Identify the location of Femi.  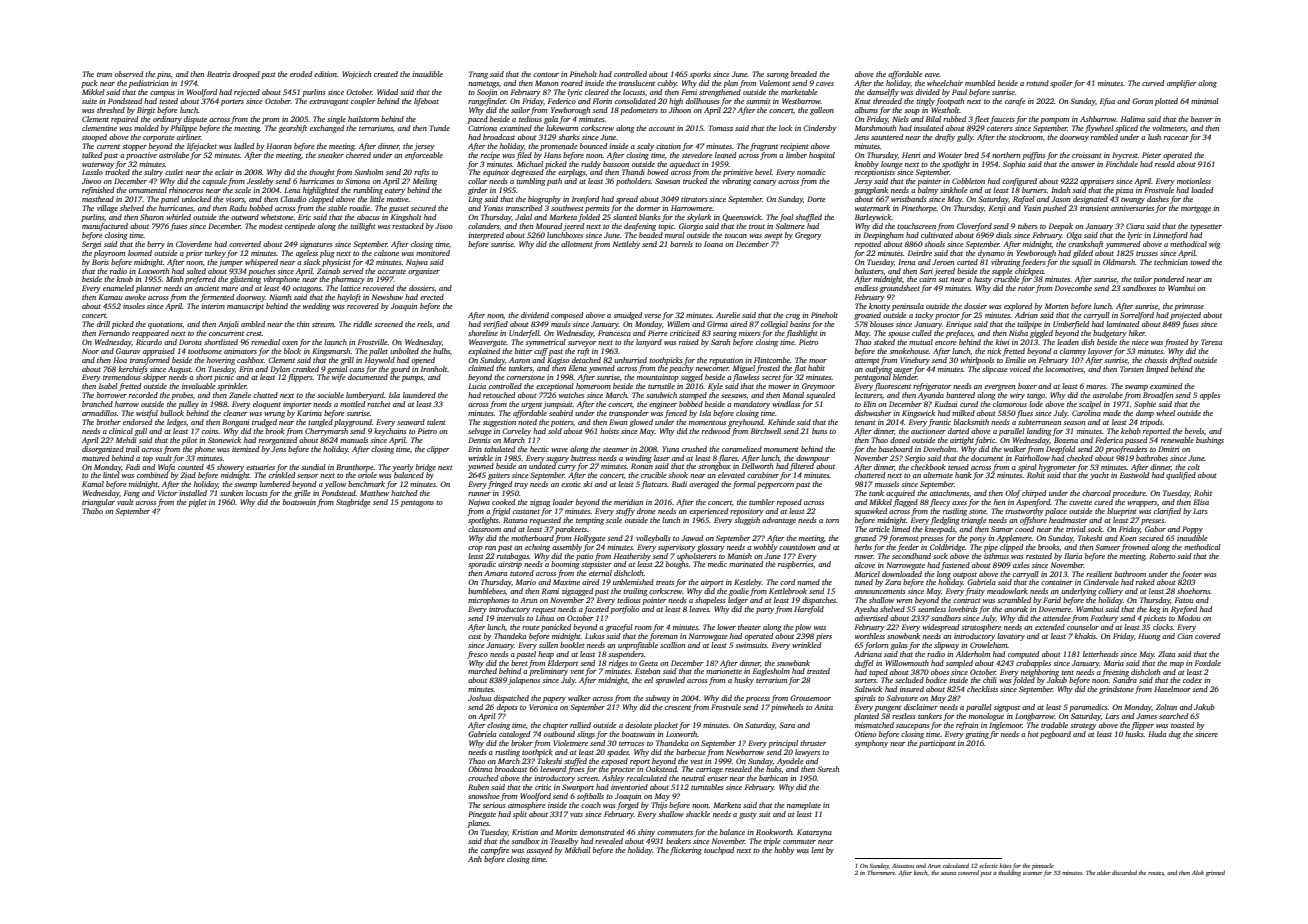
(689, 92).
